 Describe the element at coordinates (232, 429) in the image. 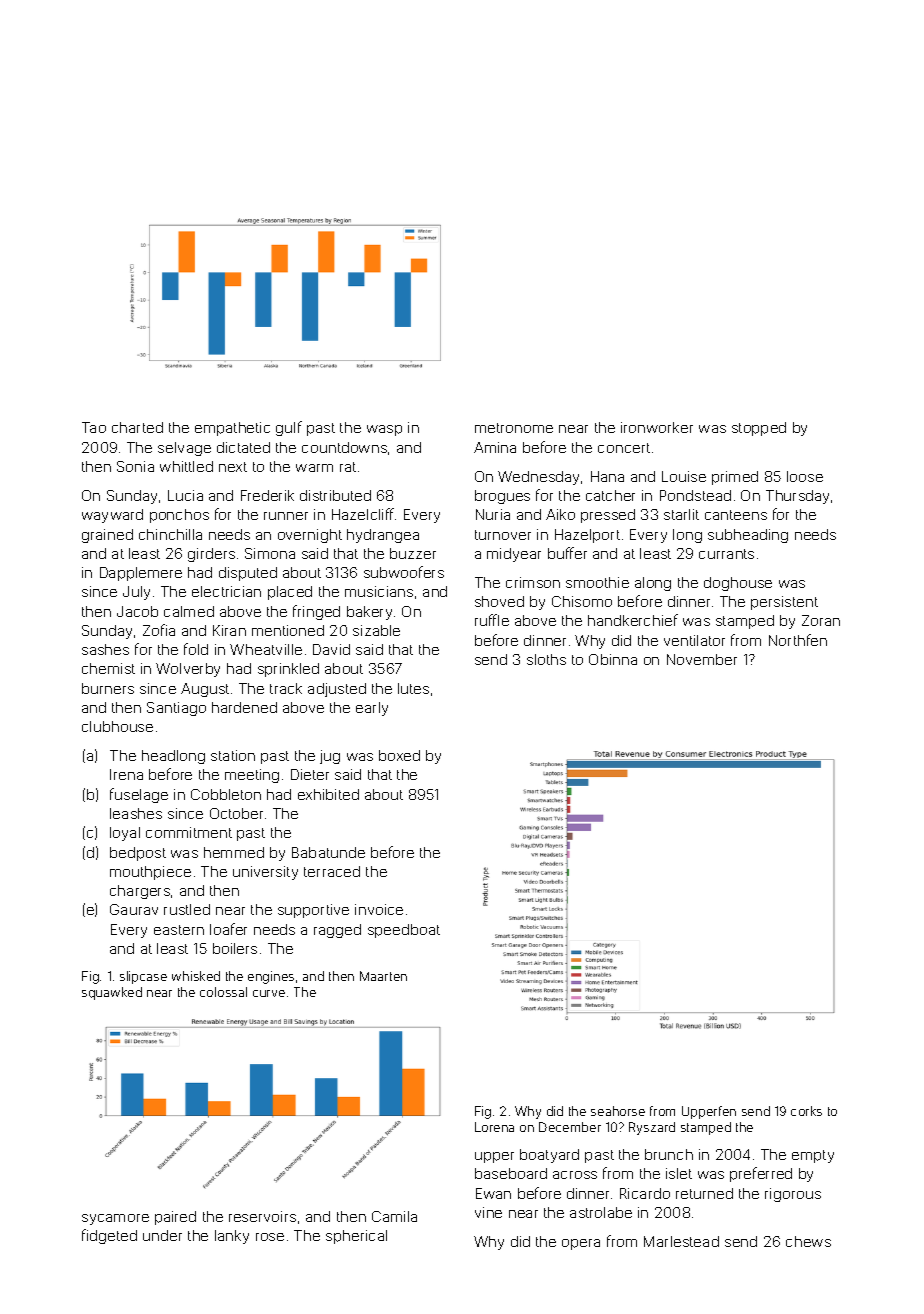

I see `empathetic` at that location.
